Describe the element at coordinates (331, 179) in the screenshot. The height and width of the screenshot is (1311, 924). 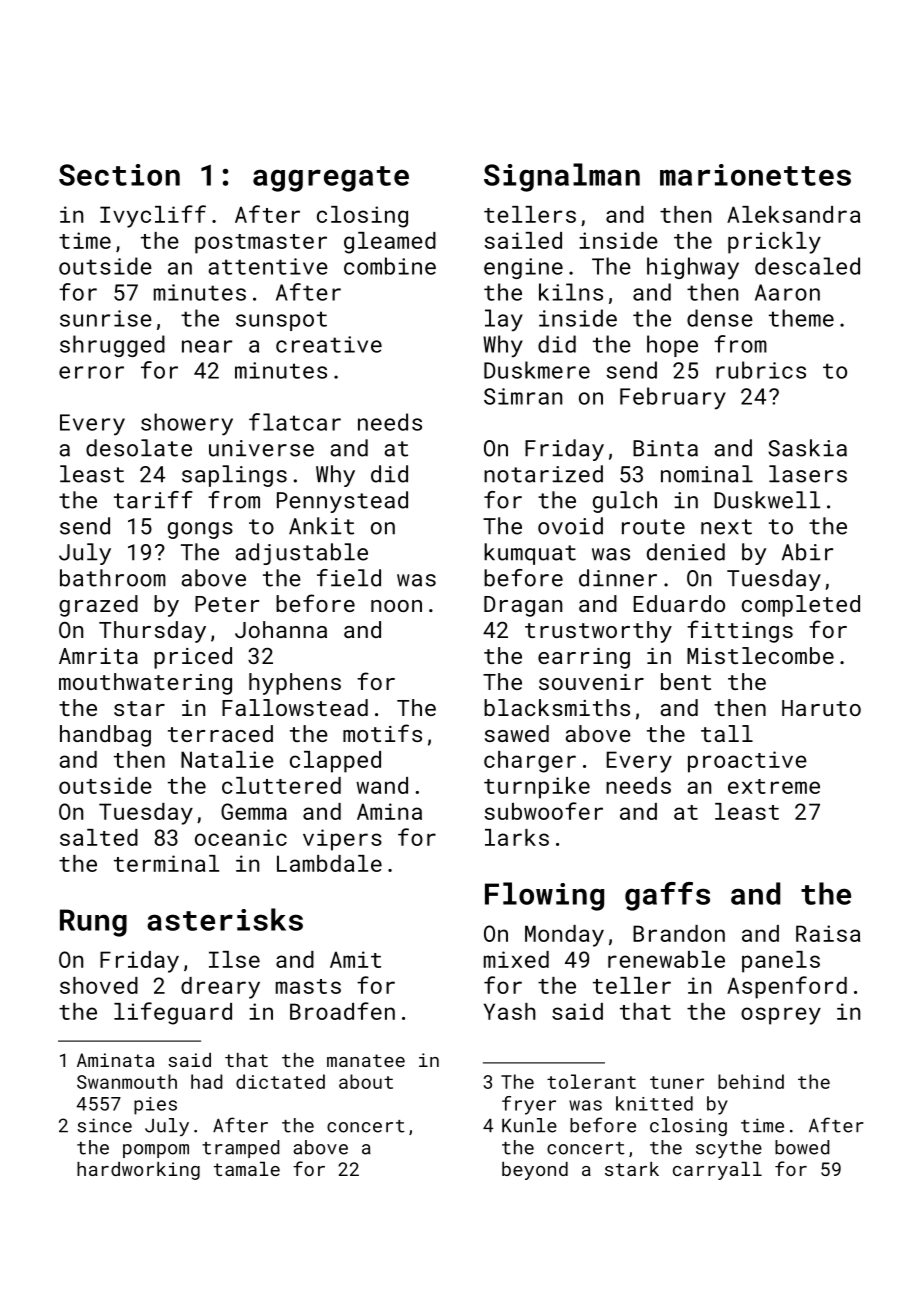
I see `aggregate` at that location.
